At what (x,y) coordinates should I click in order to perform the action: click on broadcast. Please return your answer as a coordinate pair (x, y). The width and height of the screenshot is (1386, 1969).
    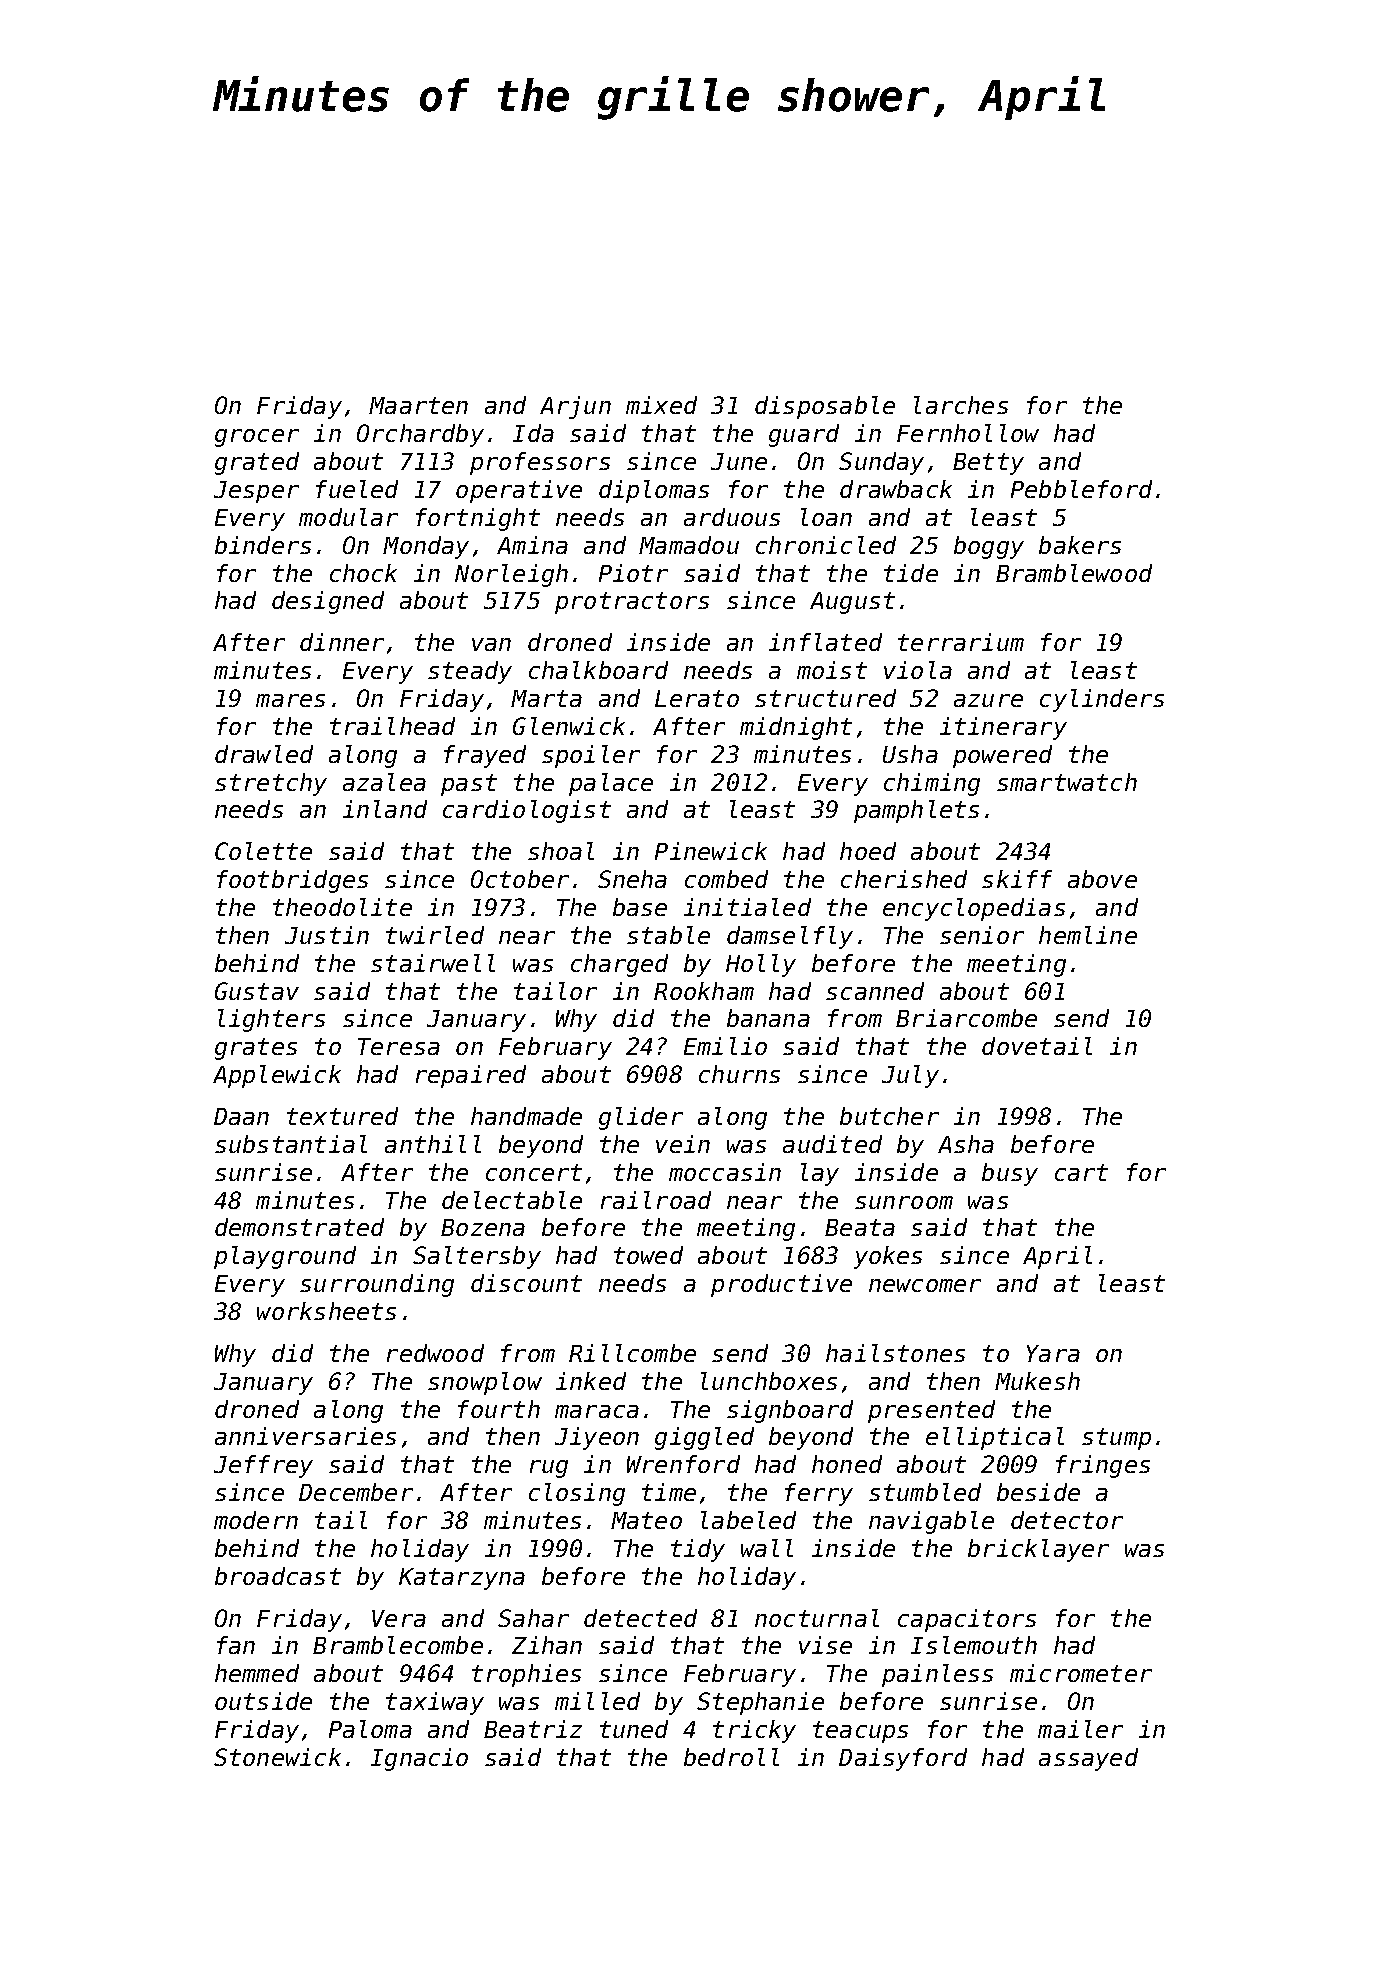
    Looking at the image, I should click on (278, 1576).
